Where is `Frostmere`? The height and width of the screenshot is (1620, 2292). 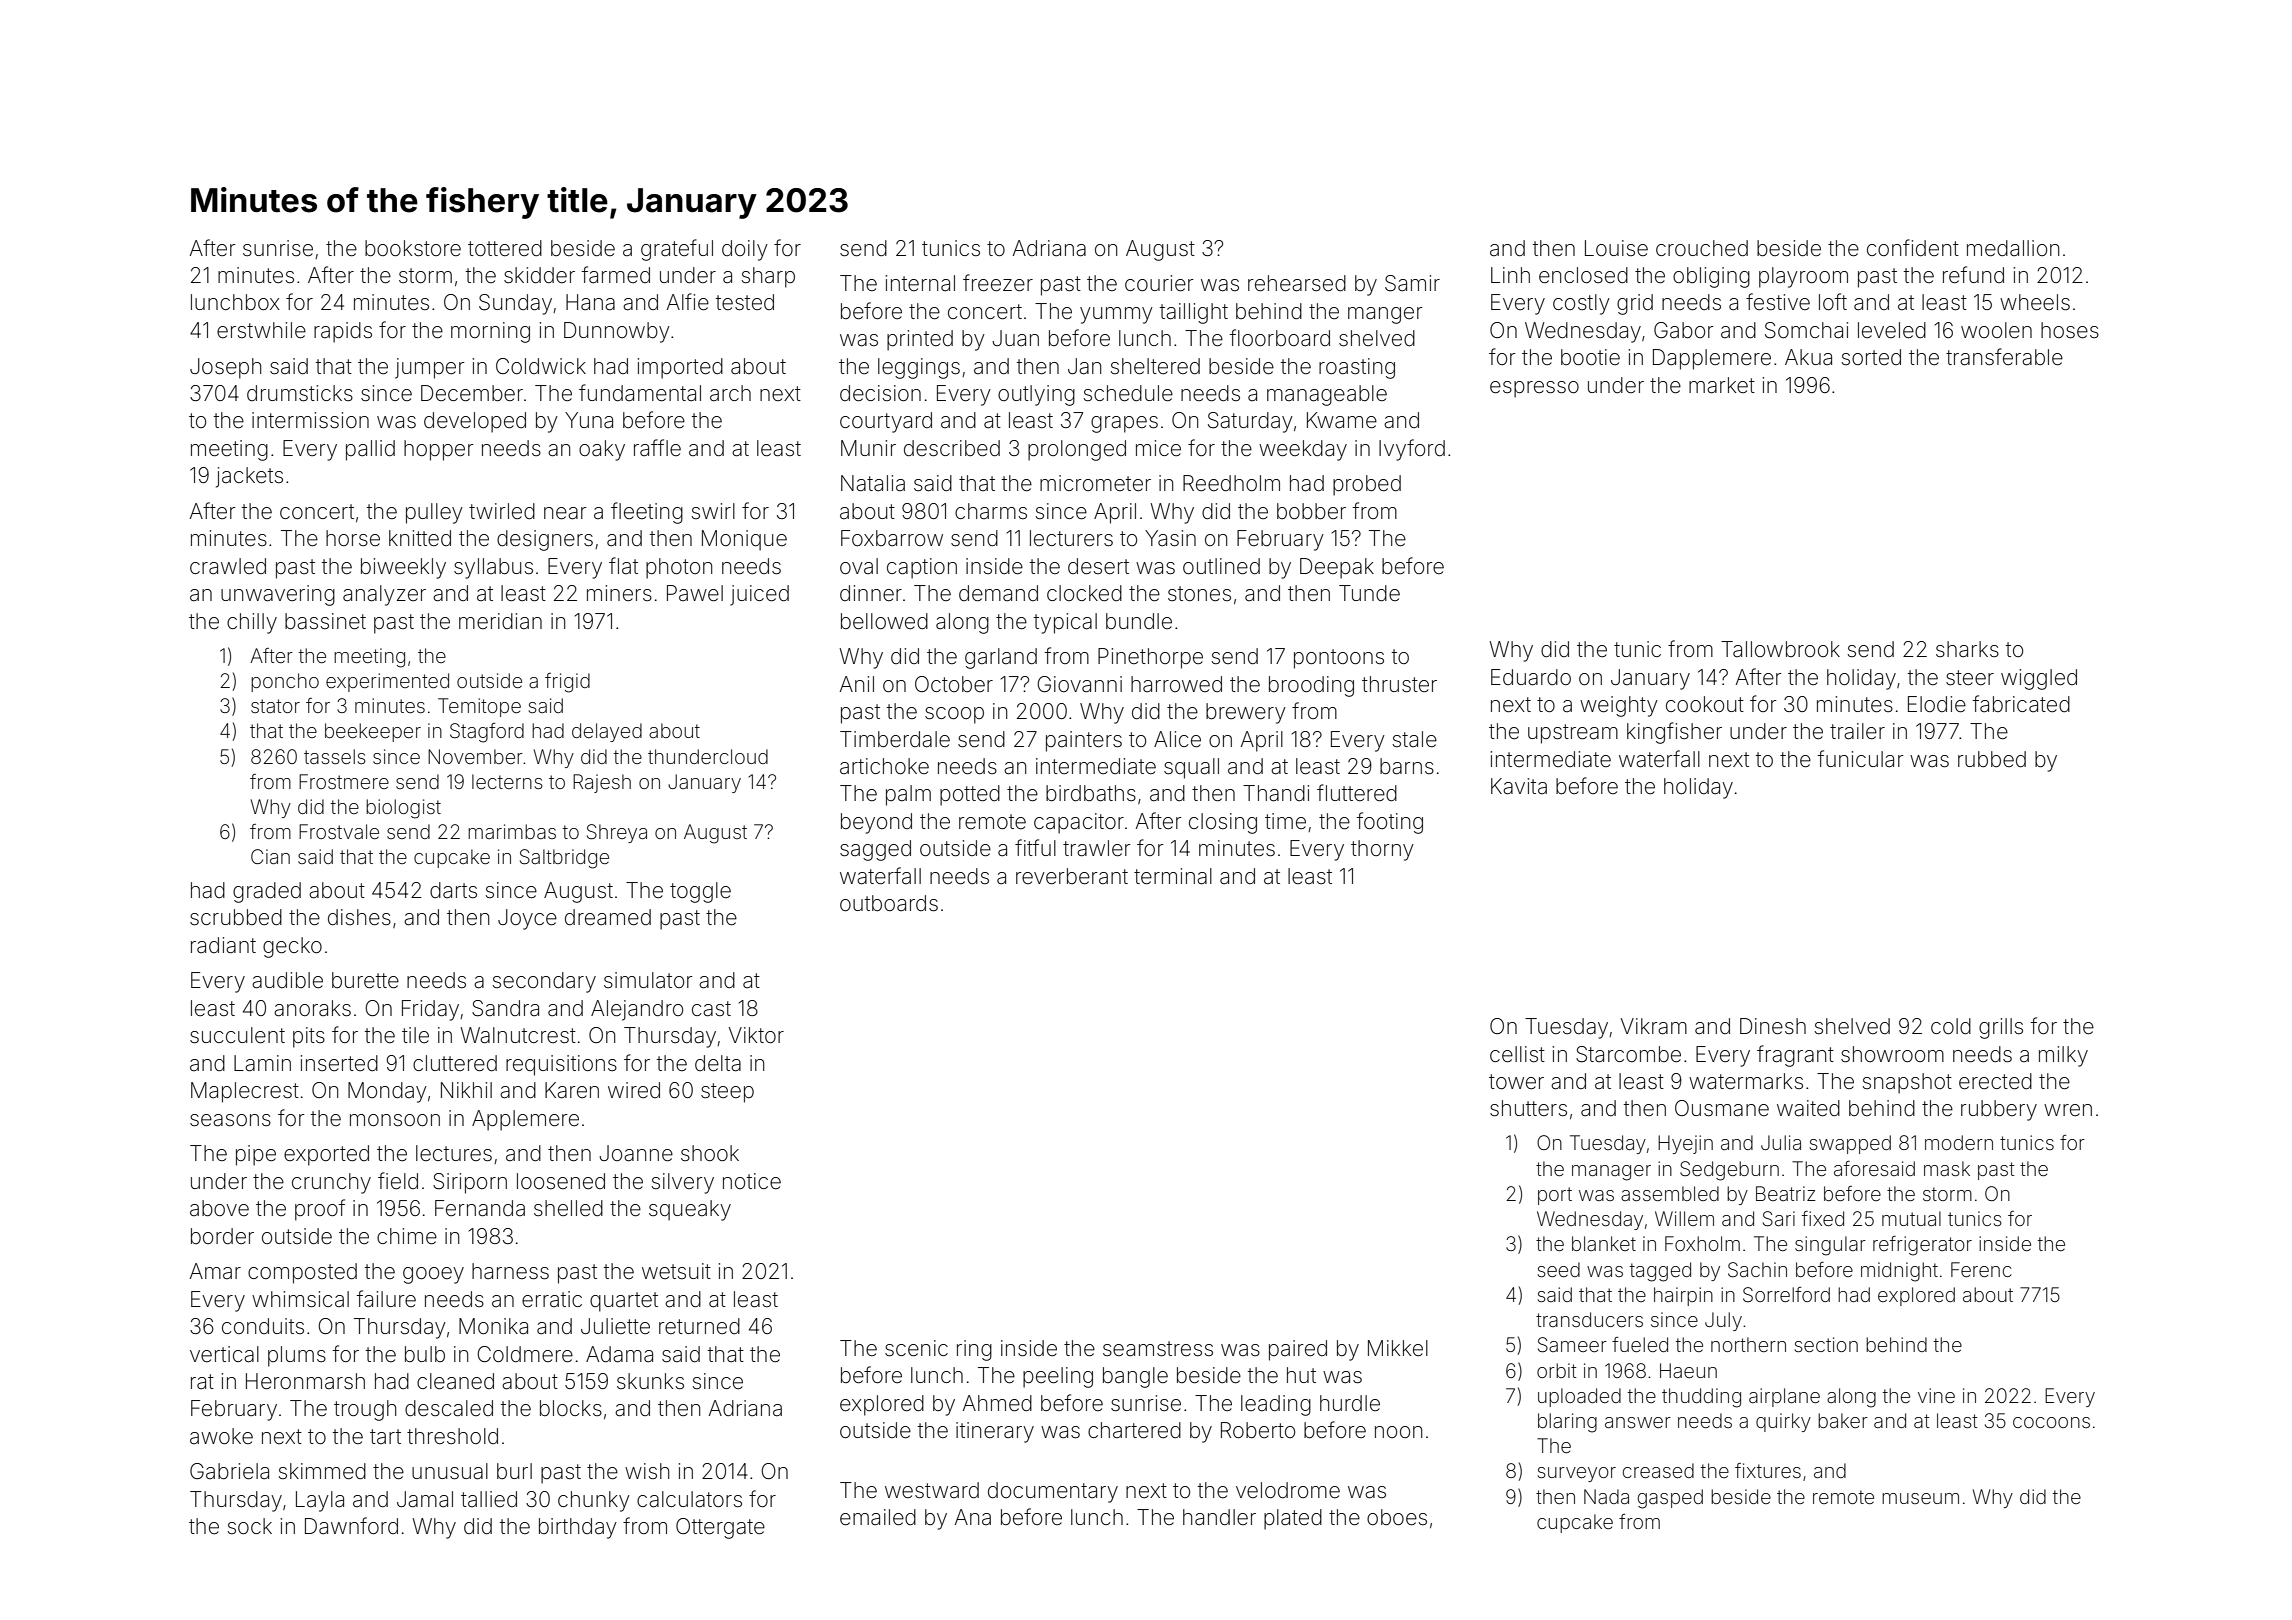 Frostmere is located at coordinates (344, 781).
